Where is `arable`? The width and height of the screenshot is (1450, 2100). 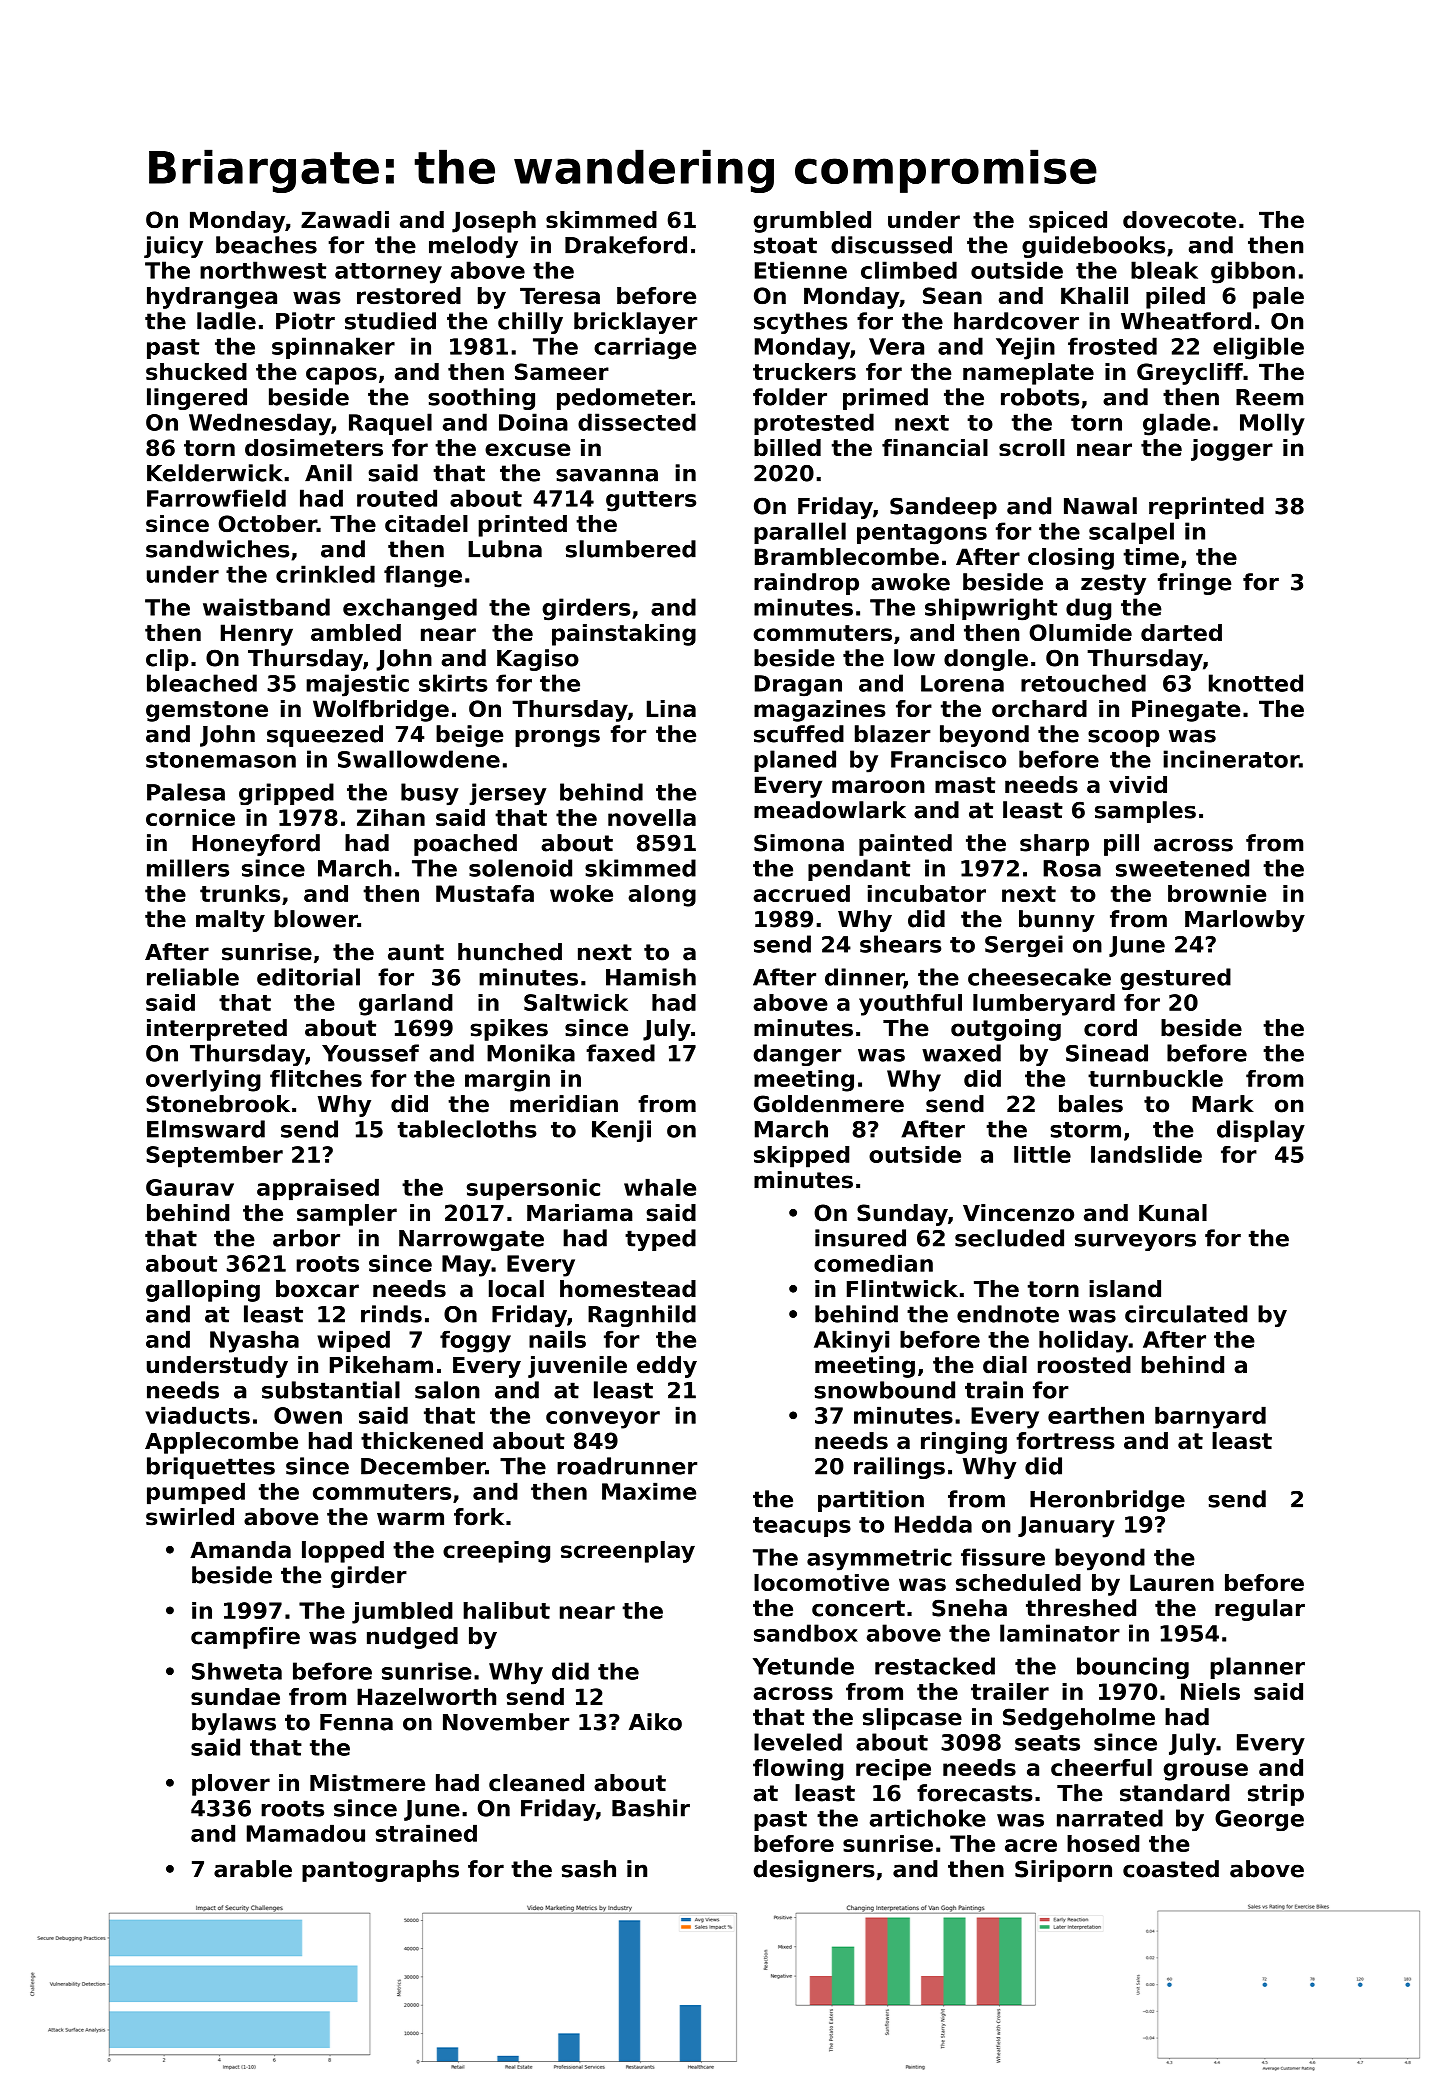 arable is located at coordinates (253, 1869).
